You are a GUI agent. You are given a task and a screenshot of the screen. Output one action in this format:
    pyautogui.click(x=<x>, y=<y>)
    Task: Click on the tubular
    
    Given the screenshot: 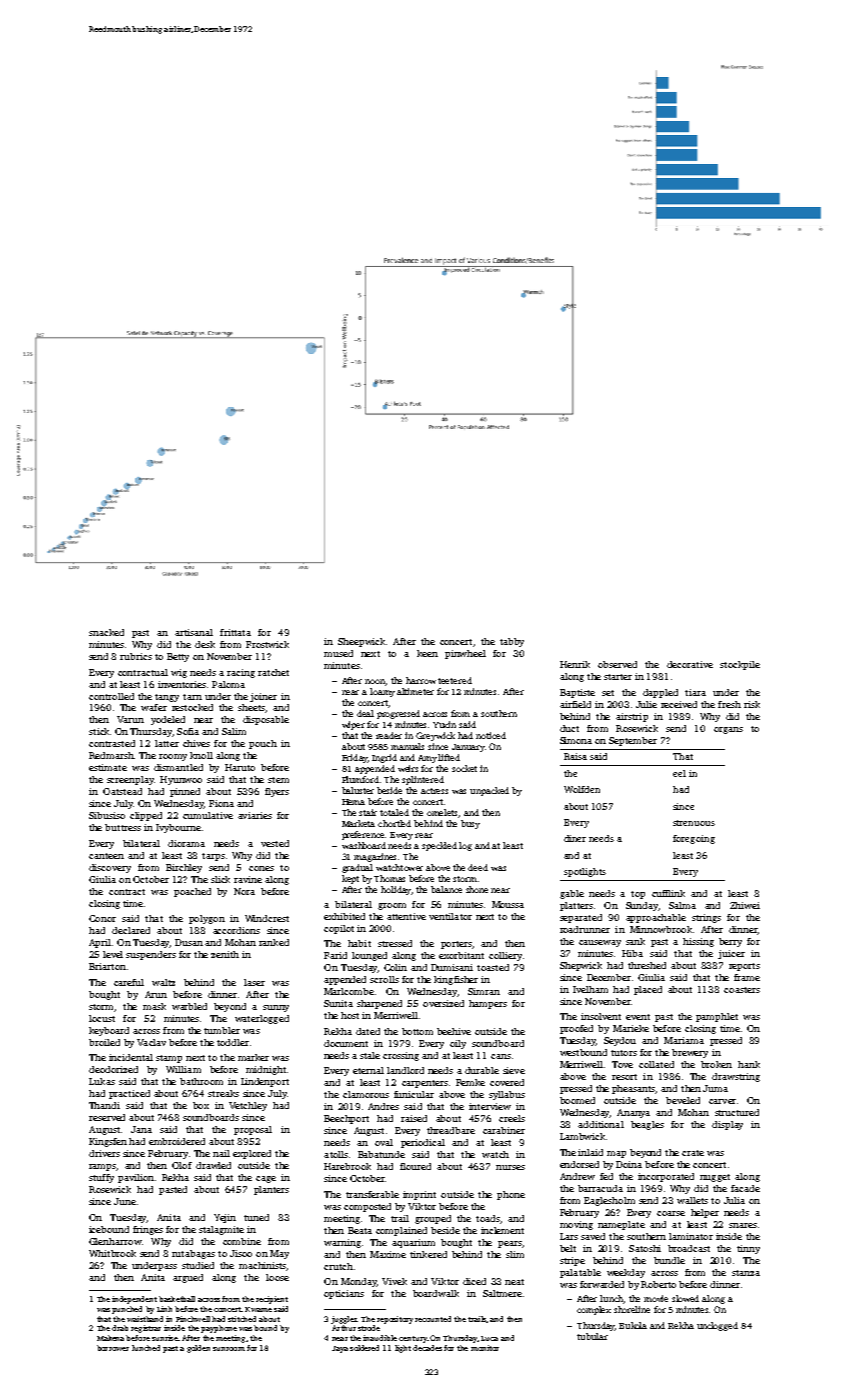 What is the action you would take?
    pyautogui.click(x=592, y=1336)
